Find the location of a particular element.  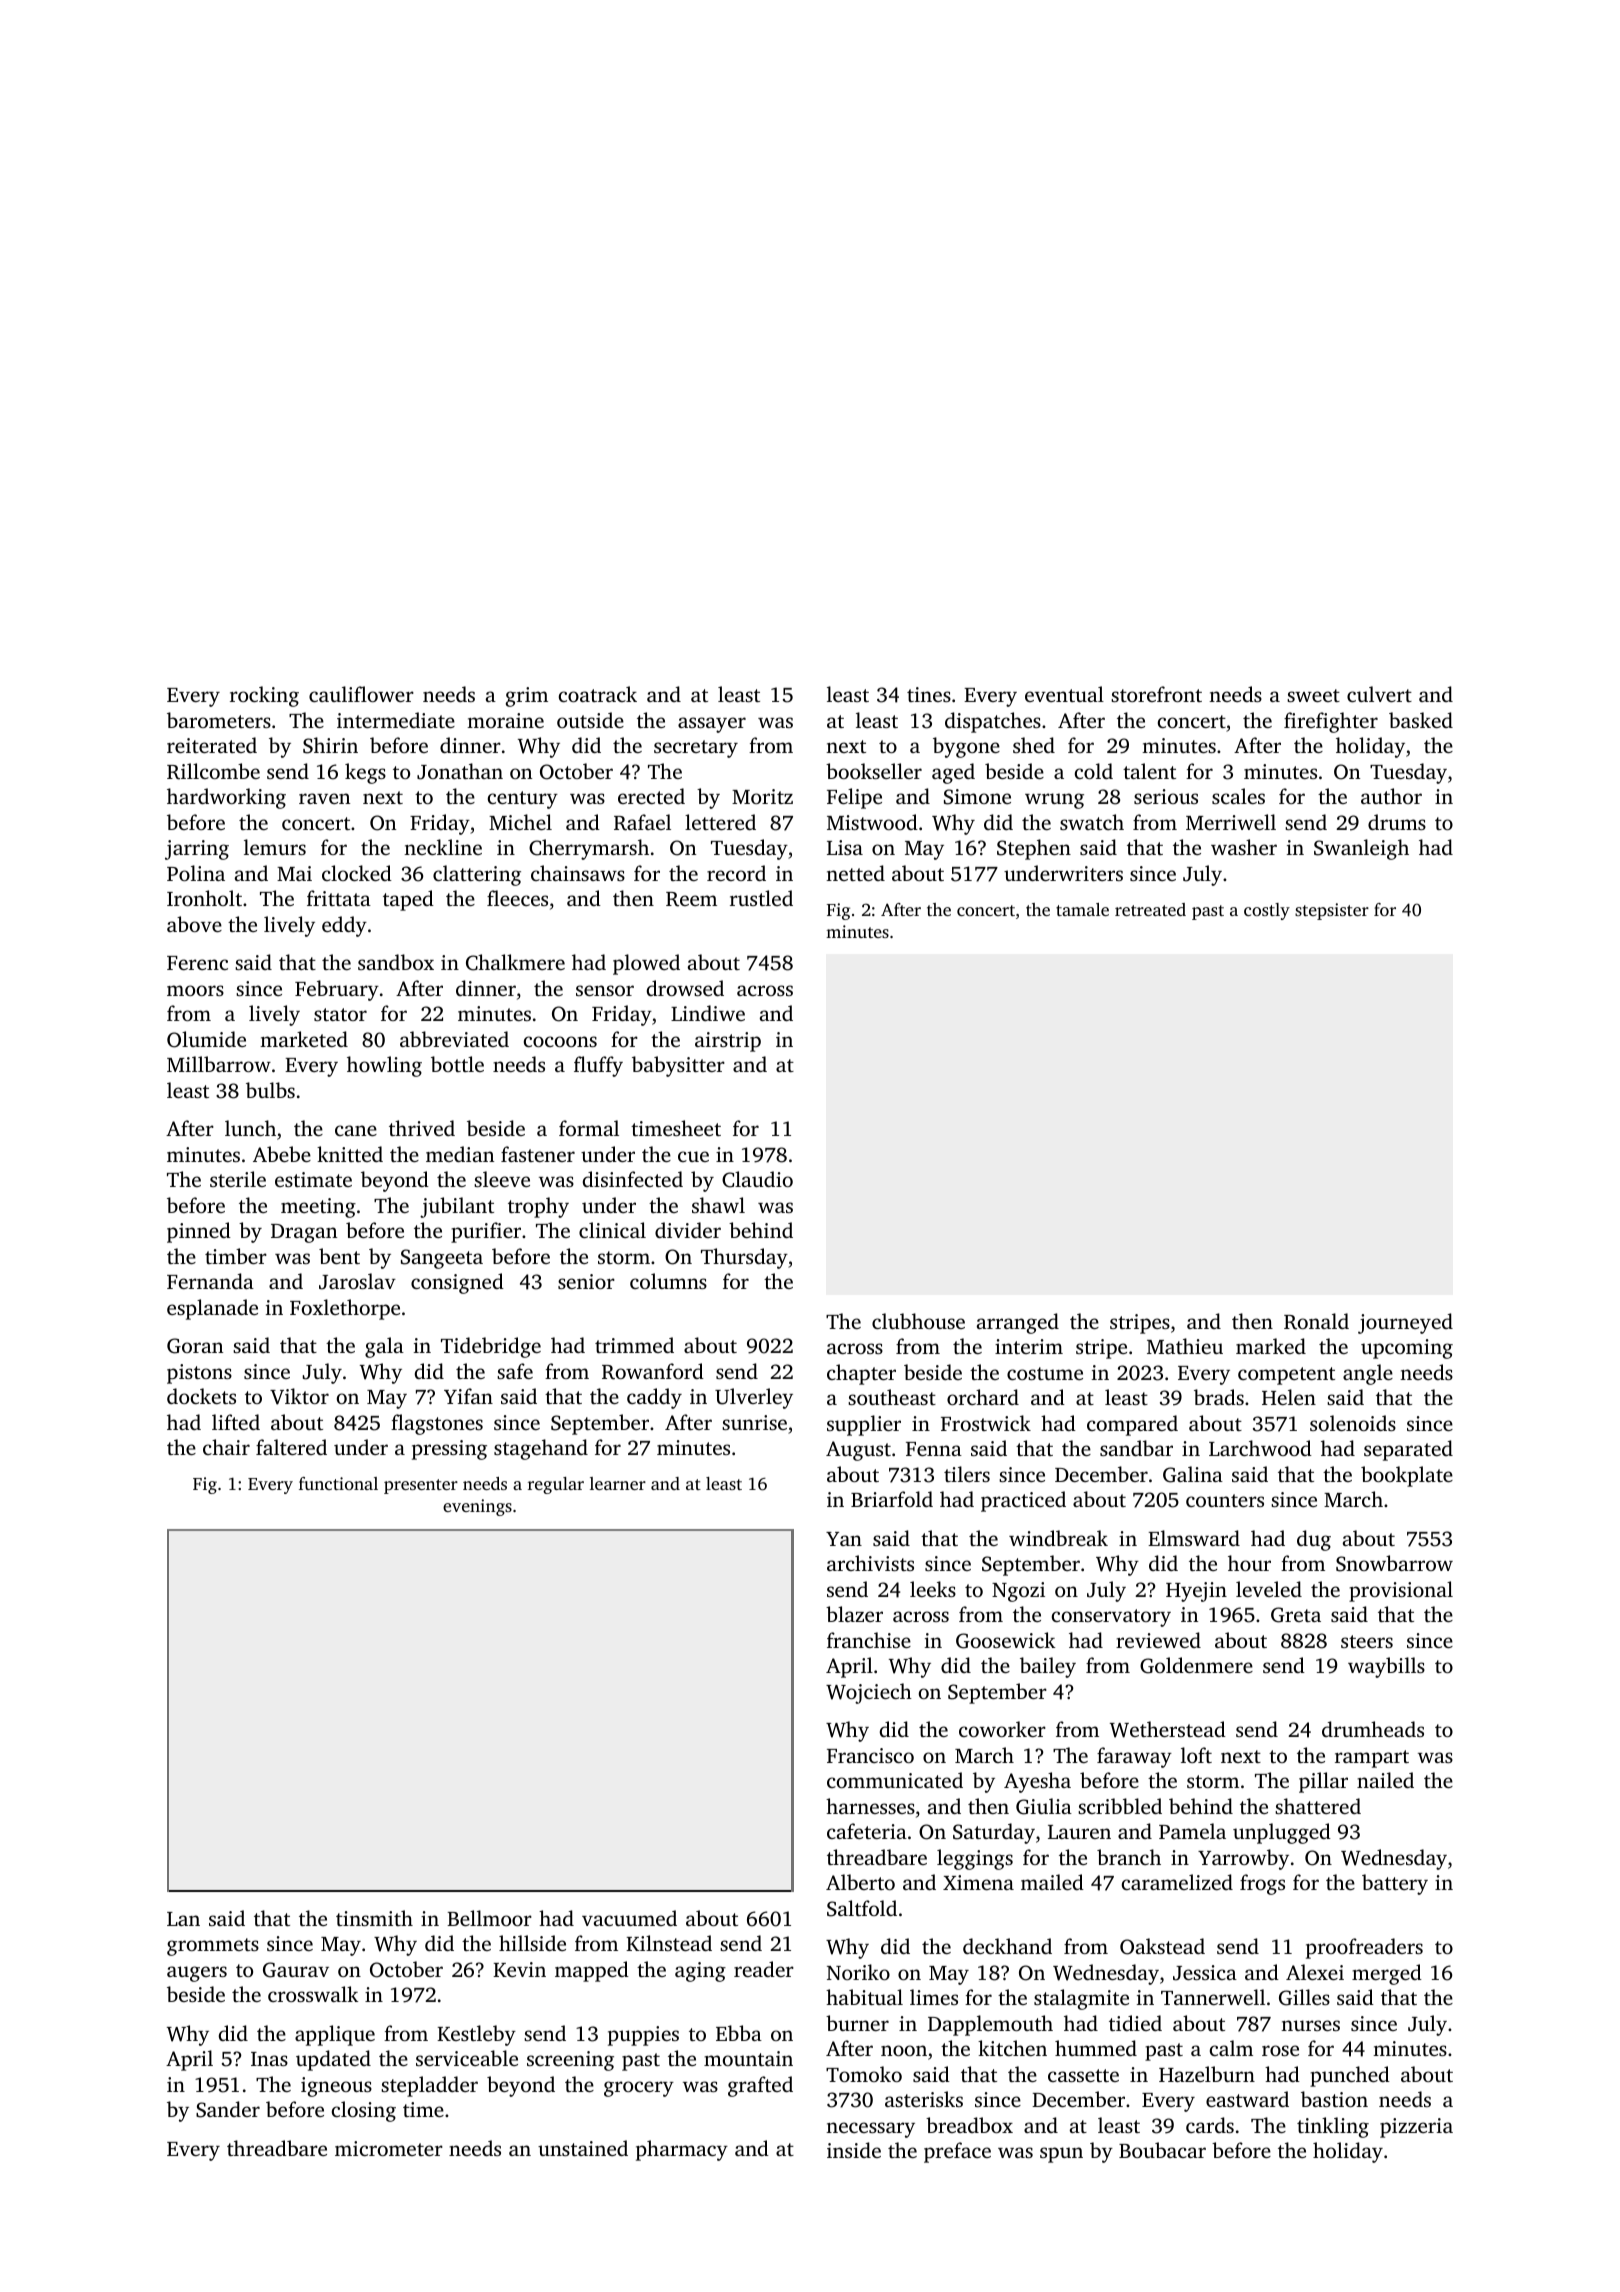

Reem is located at coordinates (691, 899).
